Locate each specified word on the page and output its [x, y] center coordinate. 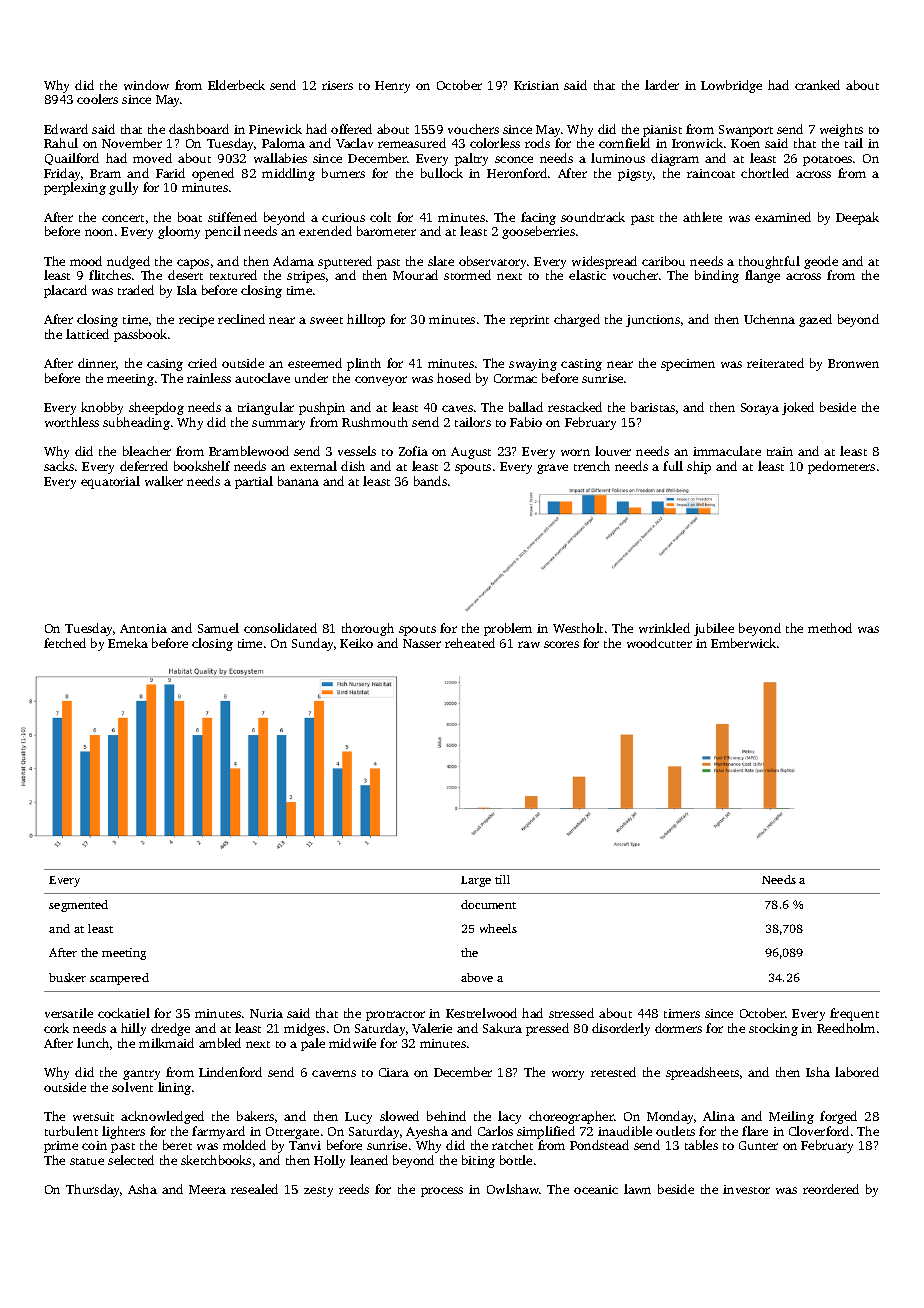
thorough [368, 629]
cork [56, 1028]
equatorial [110, 482]
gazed [815, 320]
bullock [442, 173]
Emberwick [743, 643]
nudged [128, 262]
